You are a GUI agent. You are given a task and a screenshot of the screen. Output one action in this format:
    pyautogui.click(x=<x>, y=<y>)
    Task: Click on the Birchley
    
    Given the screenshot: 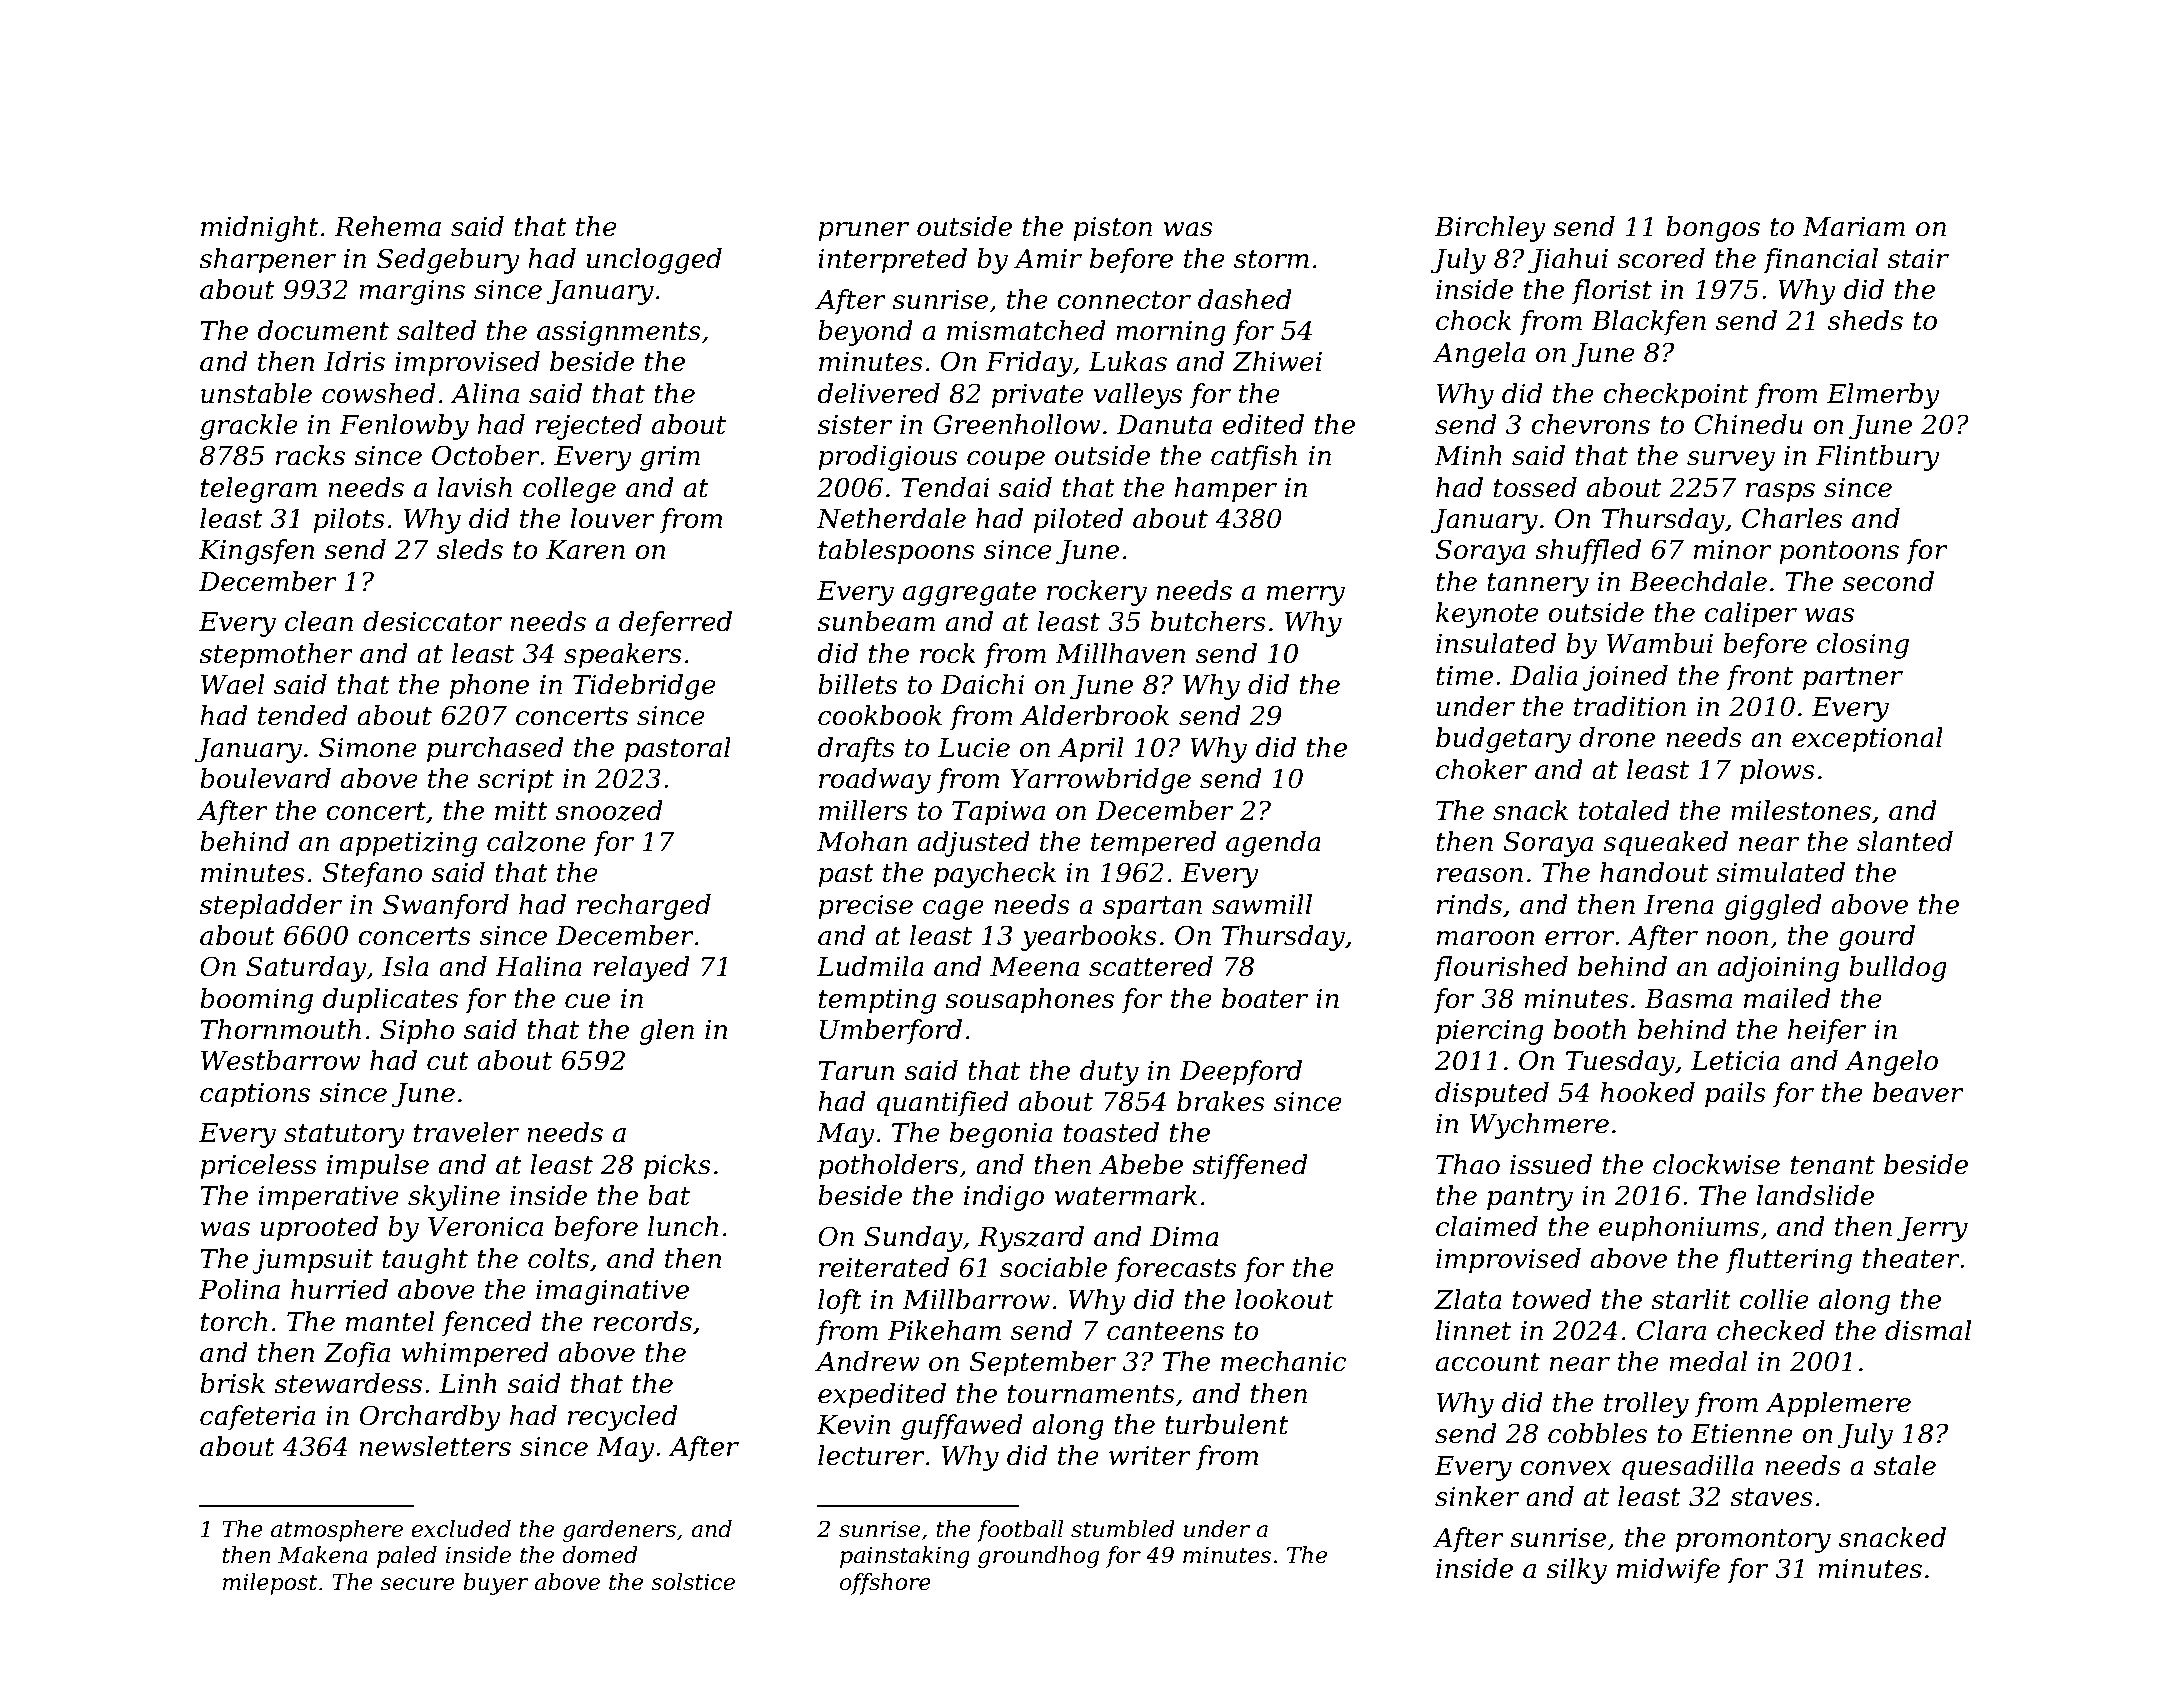 What is the action you would take?
    pyautogui.click(x=1490, y=229)
